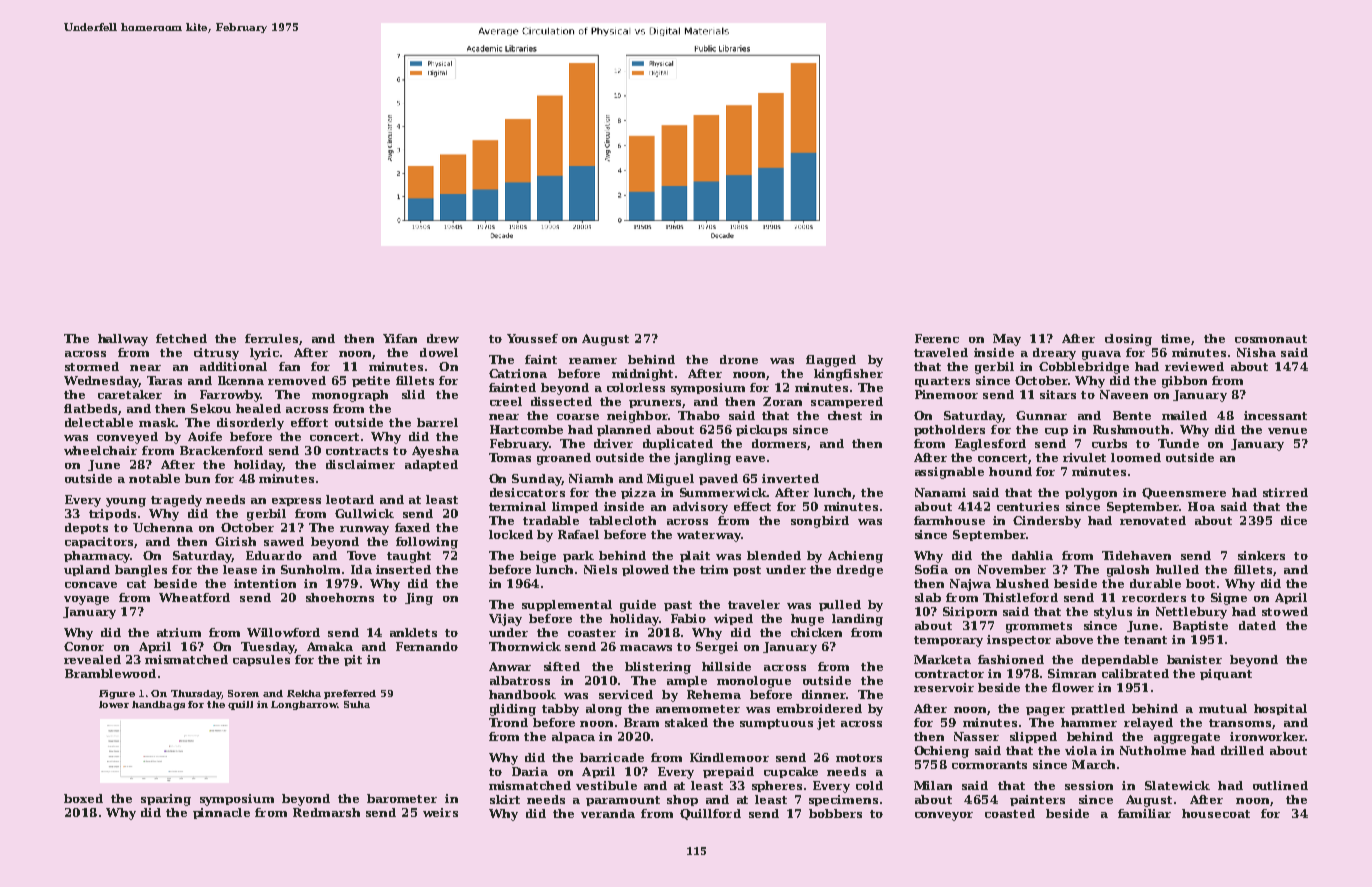  What do you see at coordinates (942, 382) in the page?
I see `quarters` at bounding box center [942, 382].
